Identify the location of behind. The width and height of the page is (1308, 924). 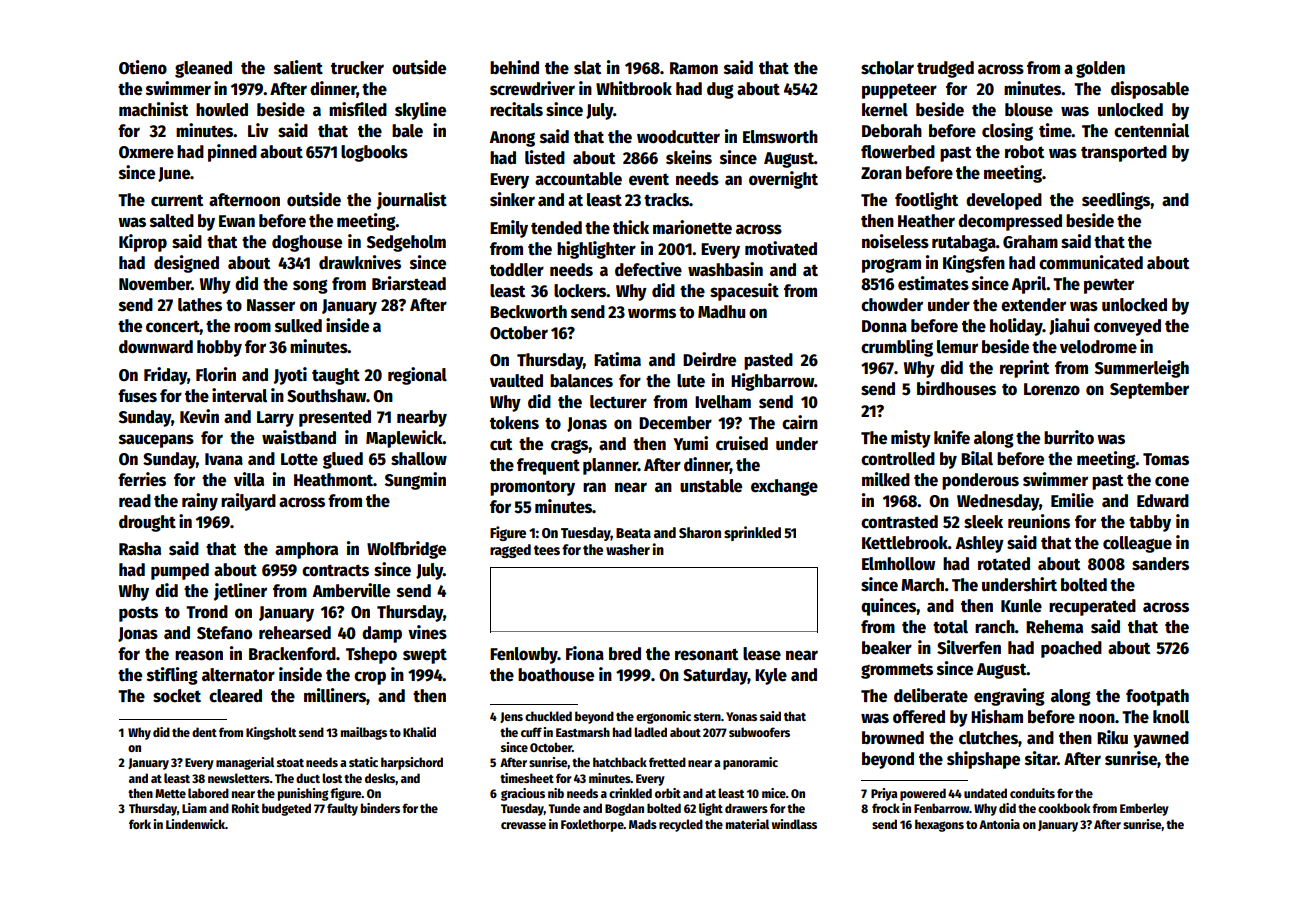
(514, 67).
